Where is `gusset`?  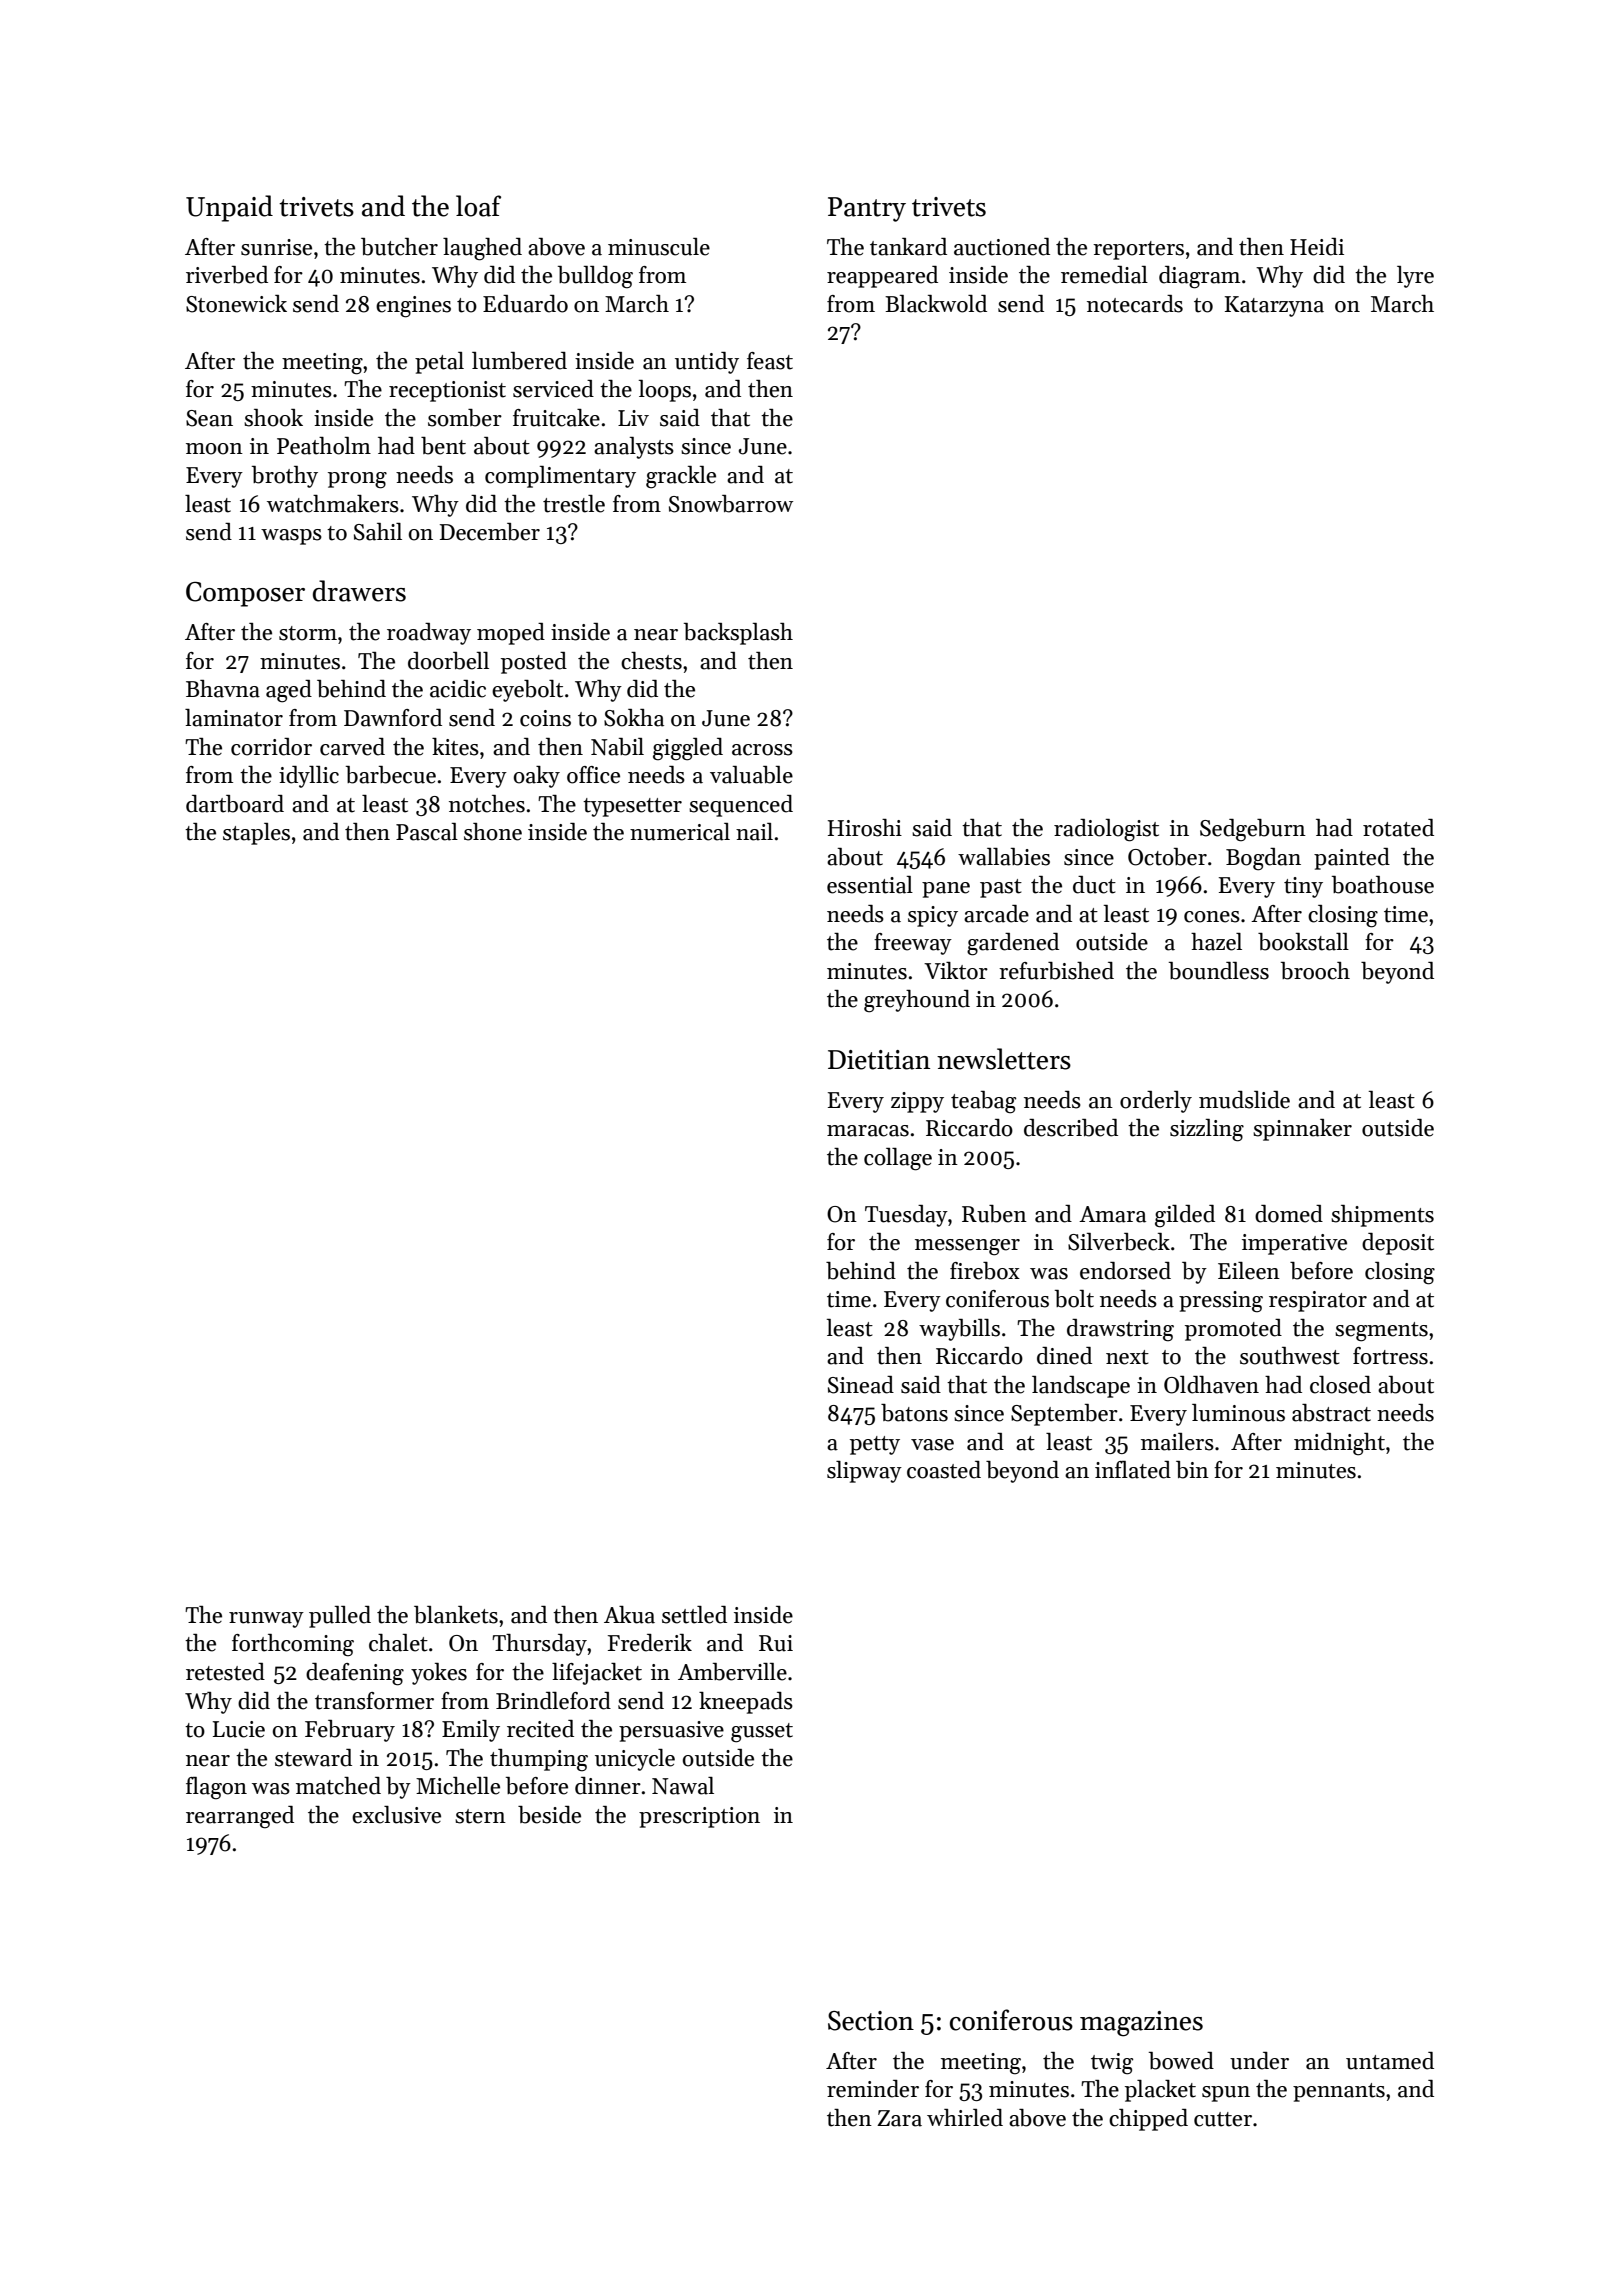
gusset is located at coordinates (762, 1733).
